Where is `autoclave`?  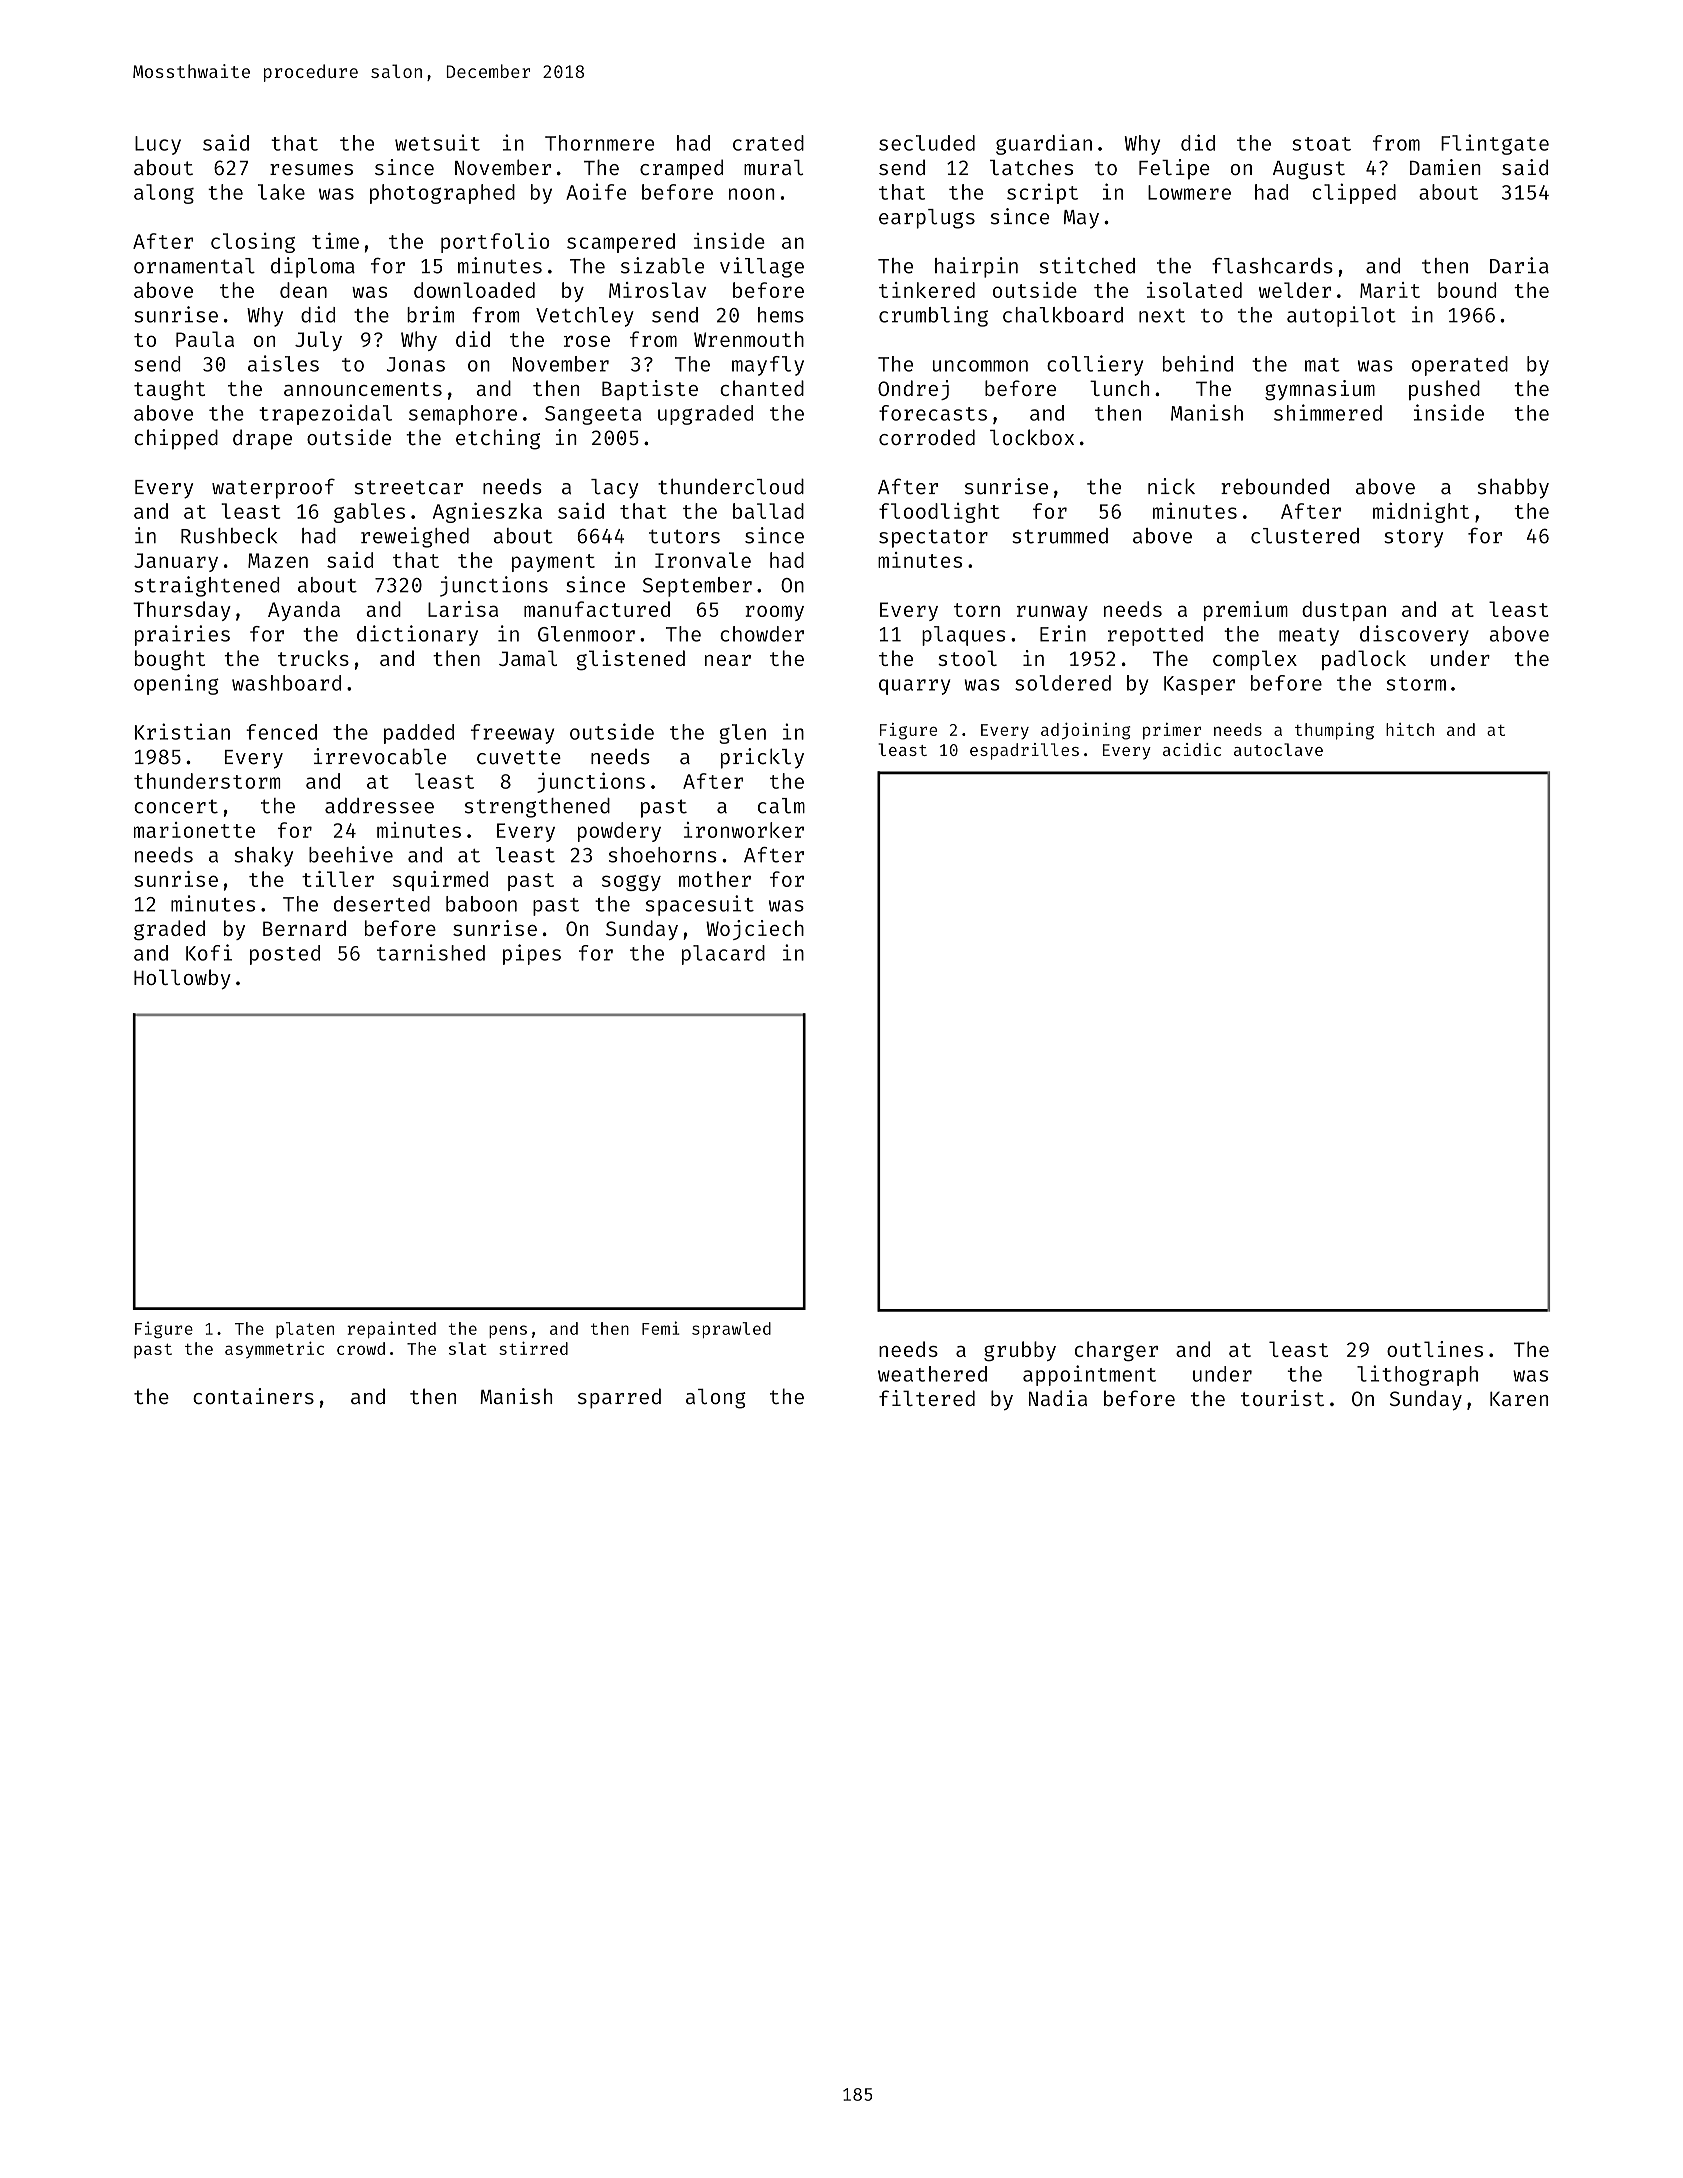
autoclave is located at coordinates (1278, 749).
